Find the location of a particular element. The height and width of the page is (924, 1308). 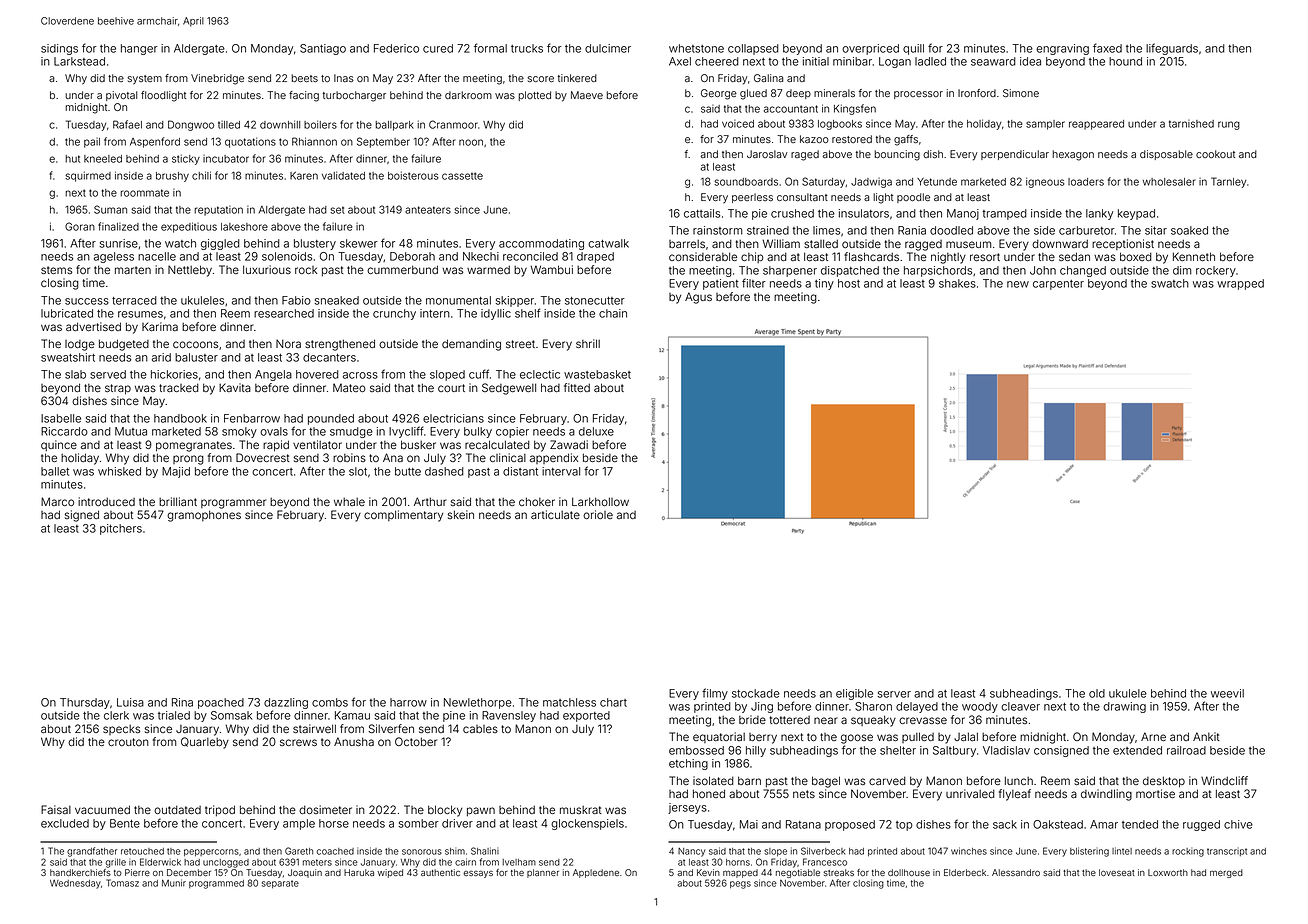

Suman is located at coordinates (110, 209).
